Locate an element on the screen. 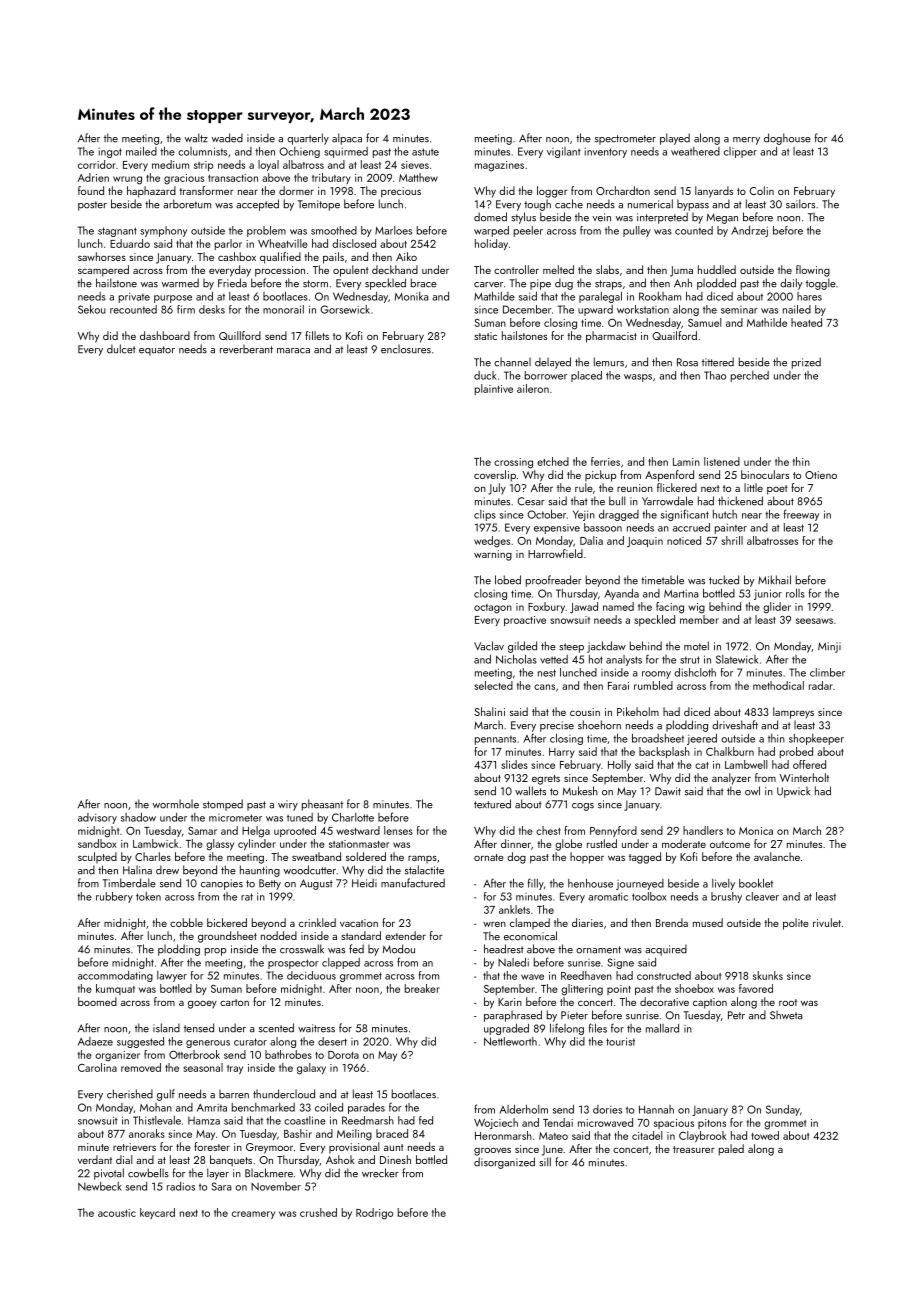  Thao is located at coordinates (715, 375).
